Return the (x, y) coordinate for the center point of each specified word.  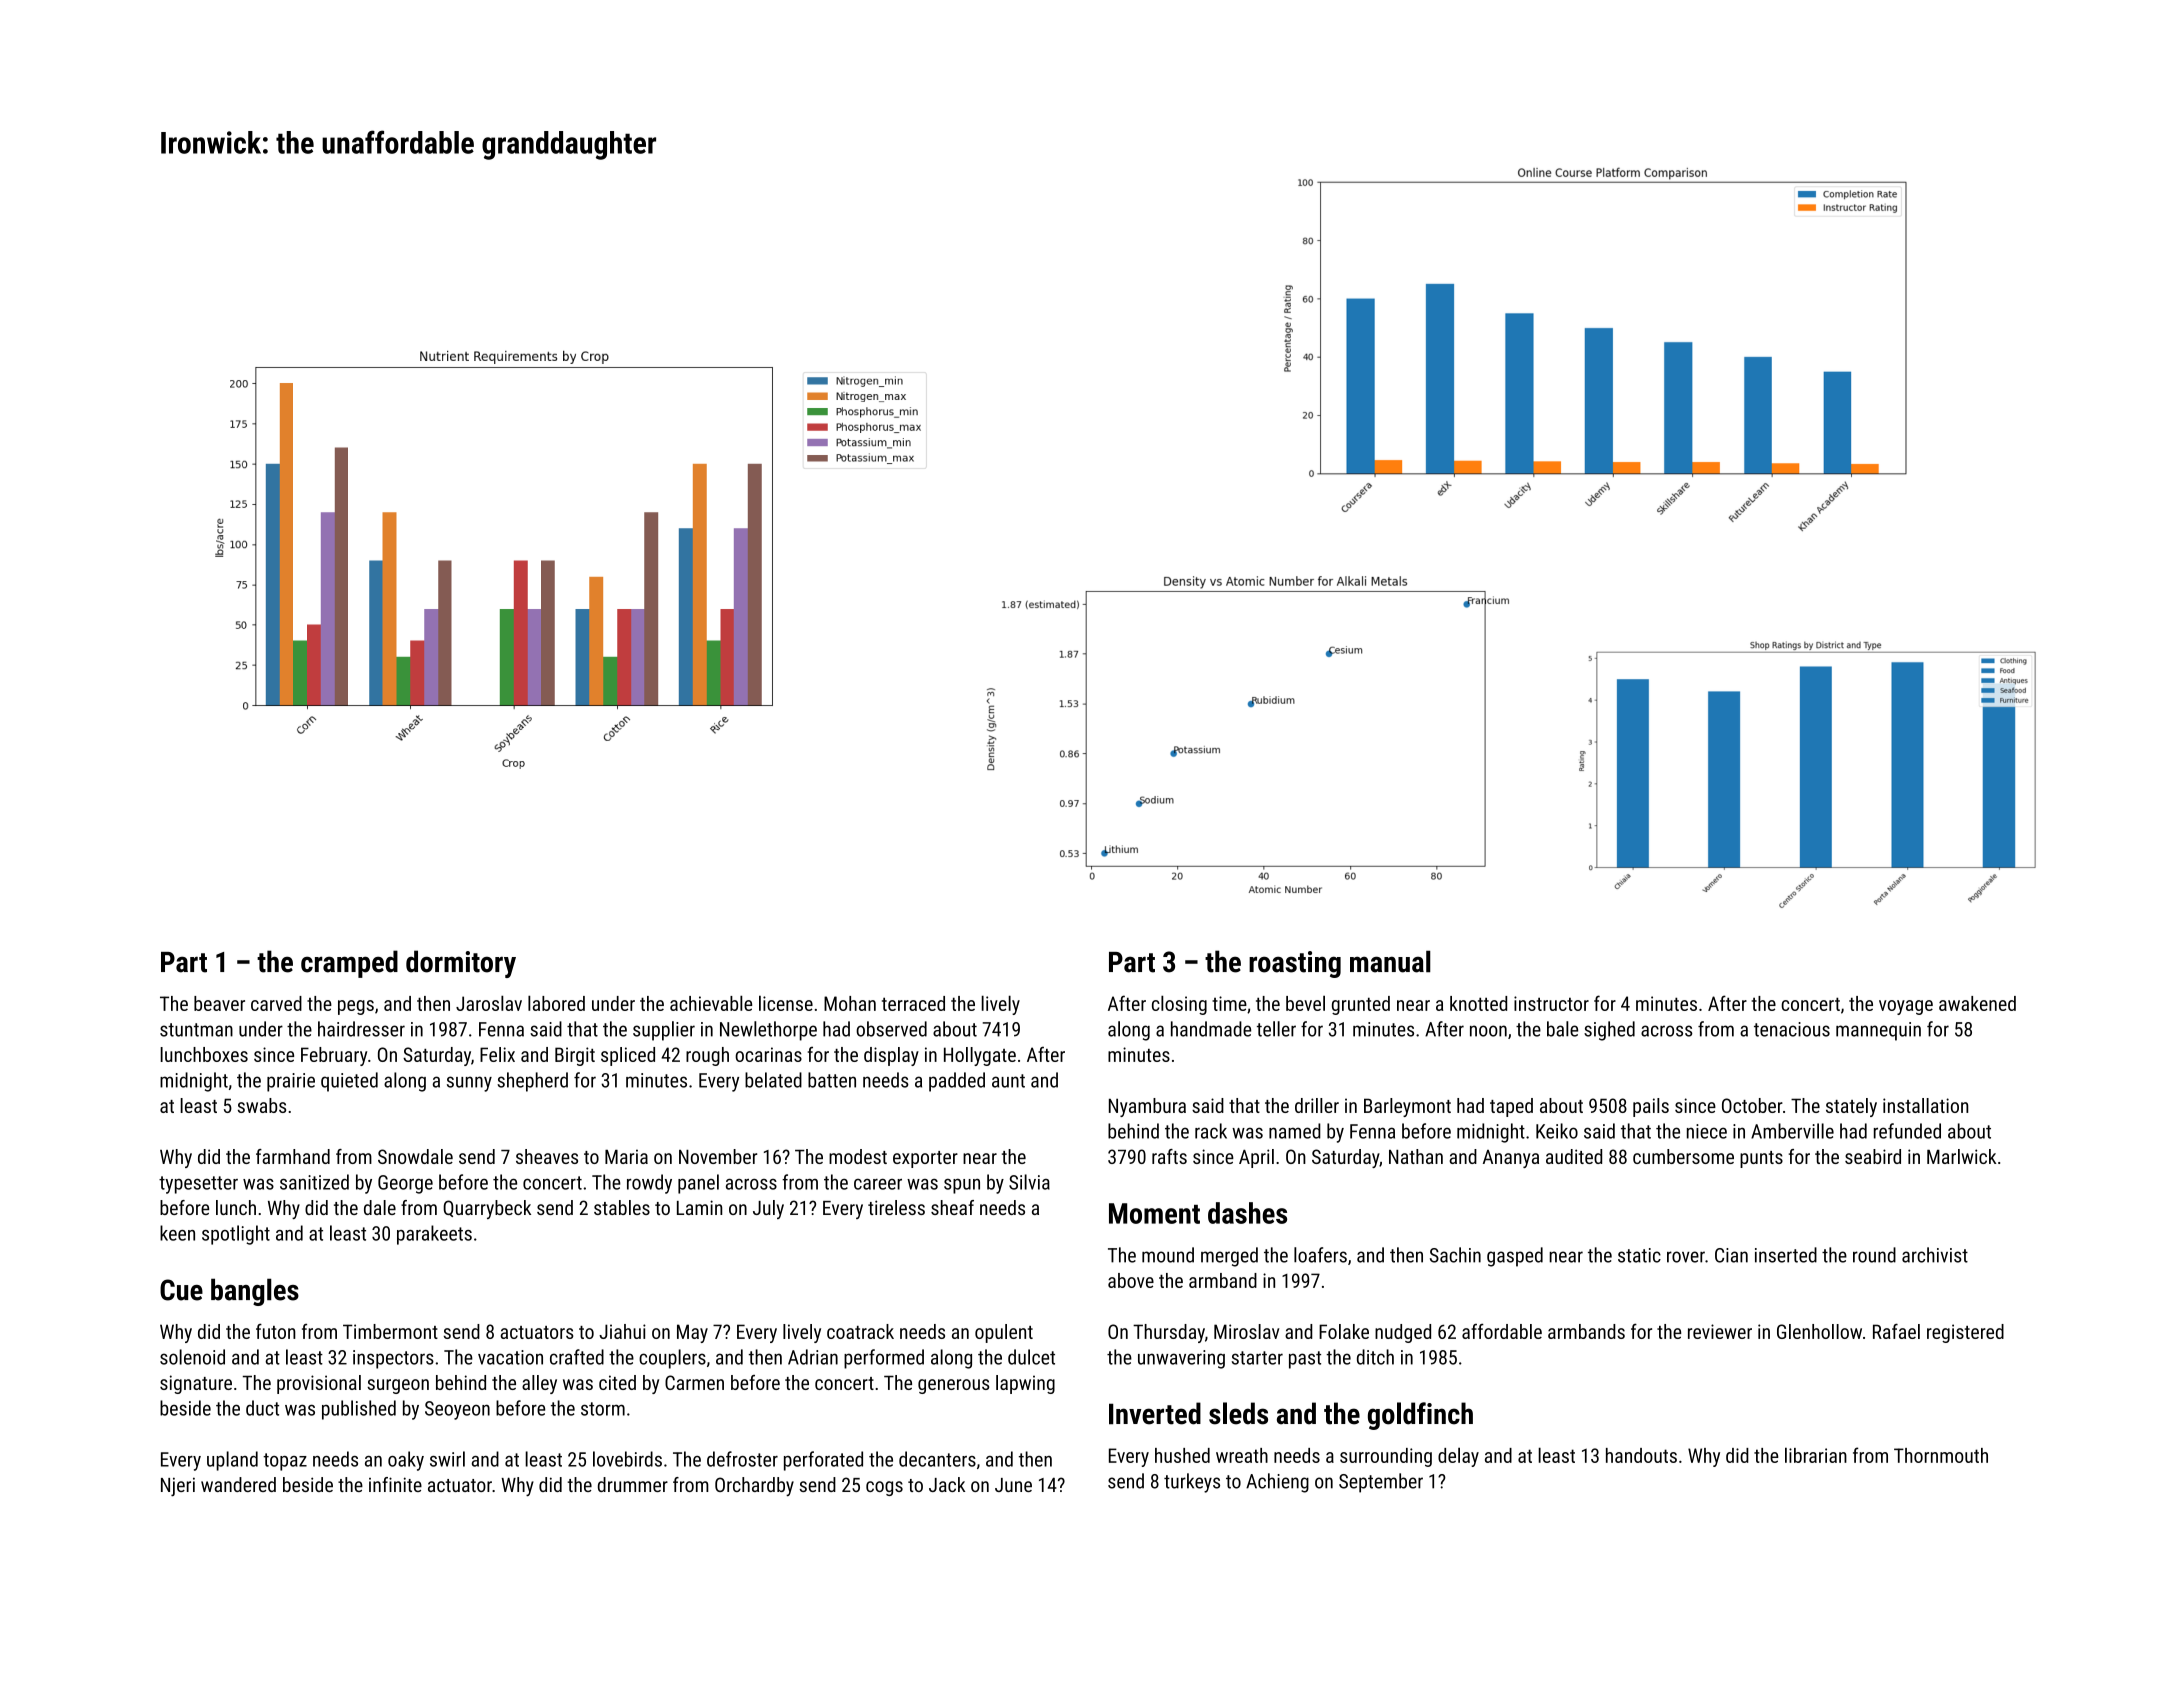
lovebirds (627, 1459)
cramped (349, 964)
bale (1562, 1029)
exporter (925, 1159)
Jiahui (622, 1331)
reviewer (1720, 1331)
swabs (262, 1105)
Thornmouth (1941, 1455)
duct (262, 1408)
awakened (1977, 1003)
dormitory (461, 964)
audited (1574, 1156)
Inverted (1155, 1413)
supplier (664, 1031)
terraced (913, 1003)
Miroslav (1246, 1331)
